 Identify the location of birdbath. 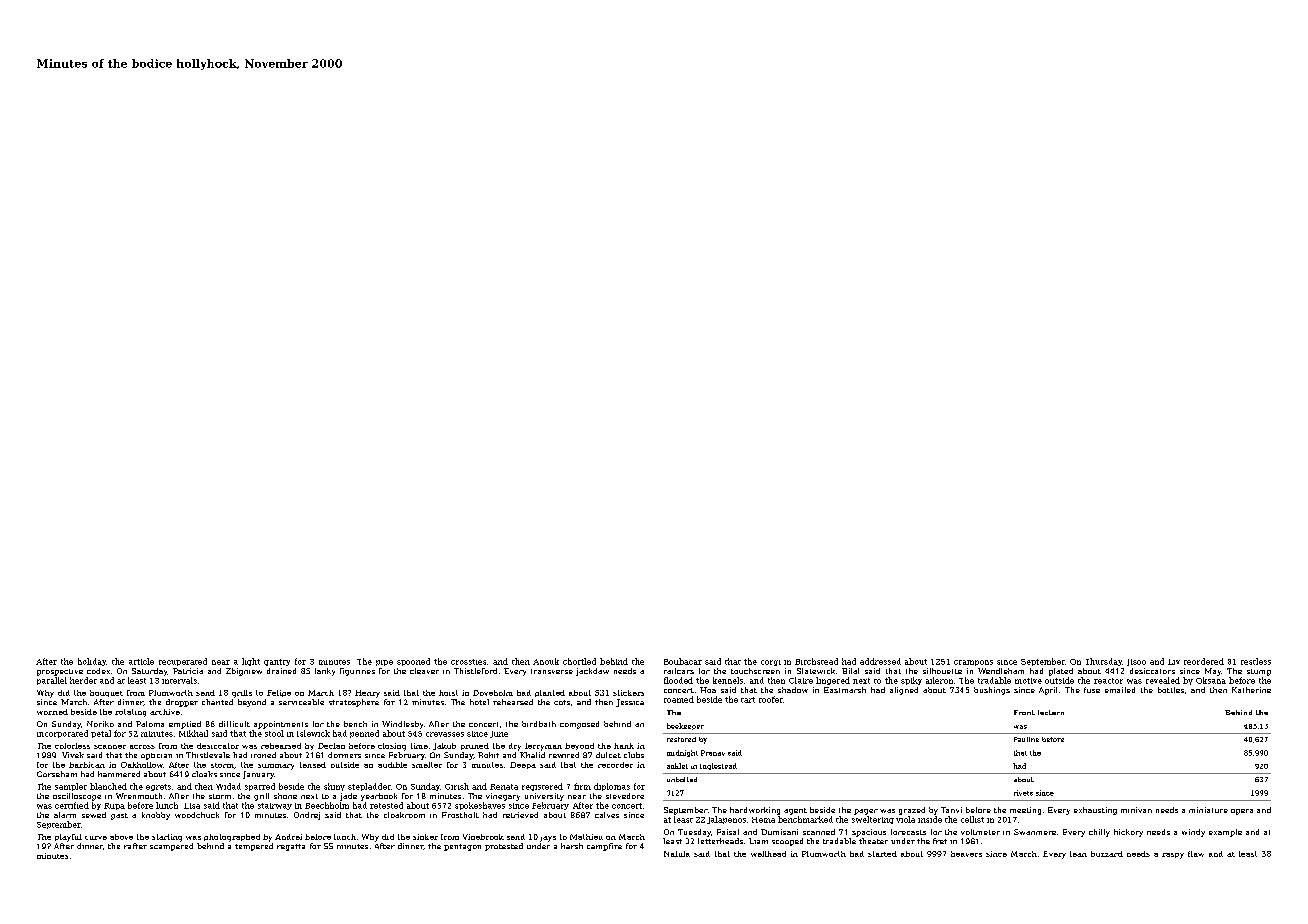
(539, 724).
